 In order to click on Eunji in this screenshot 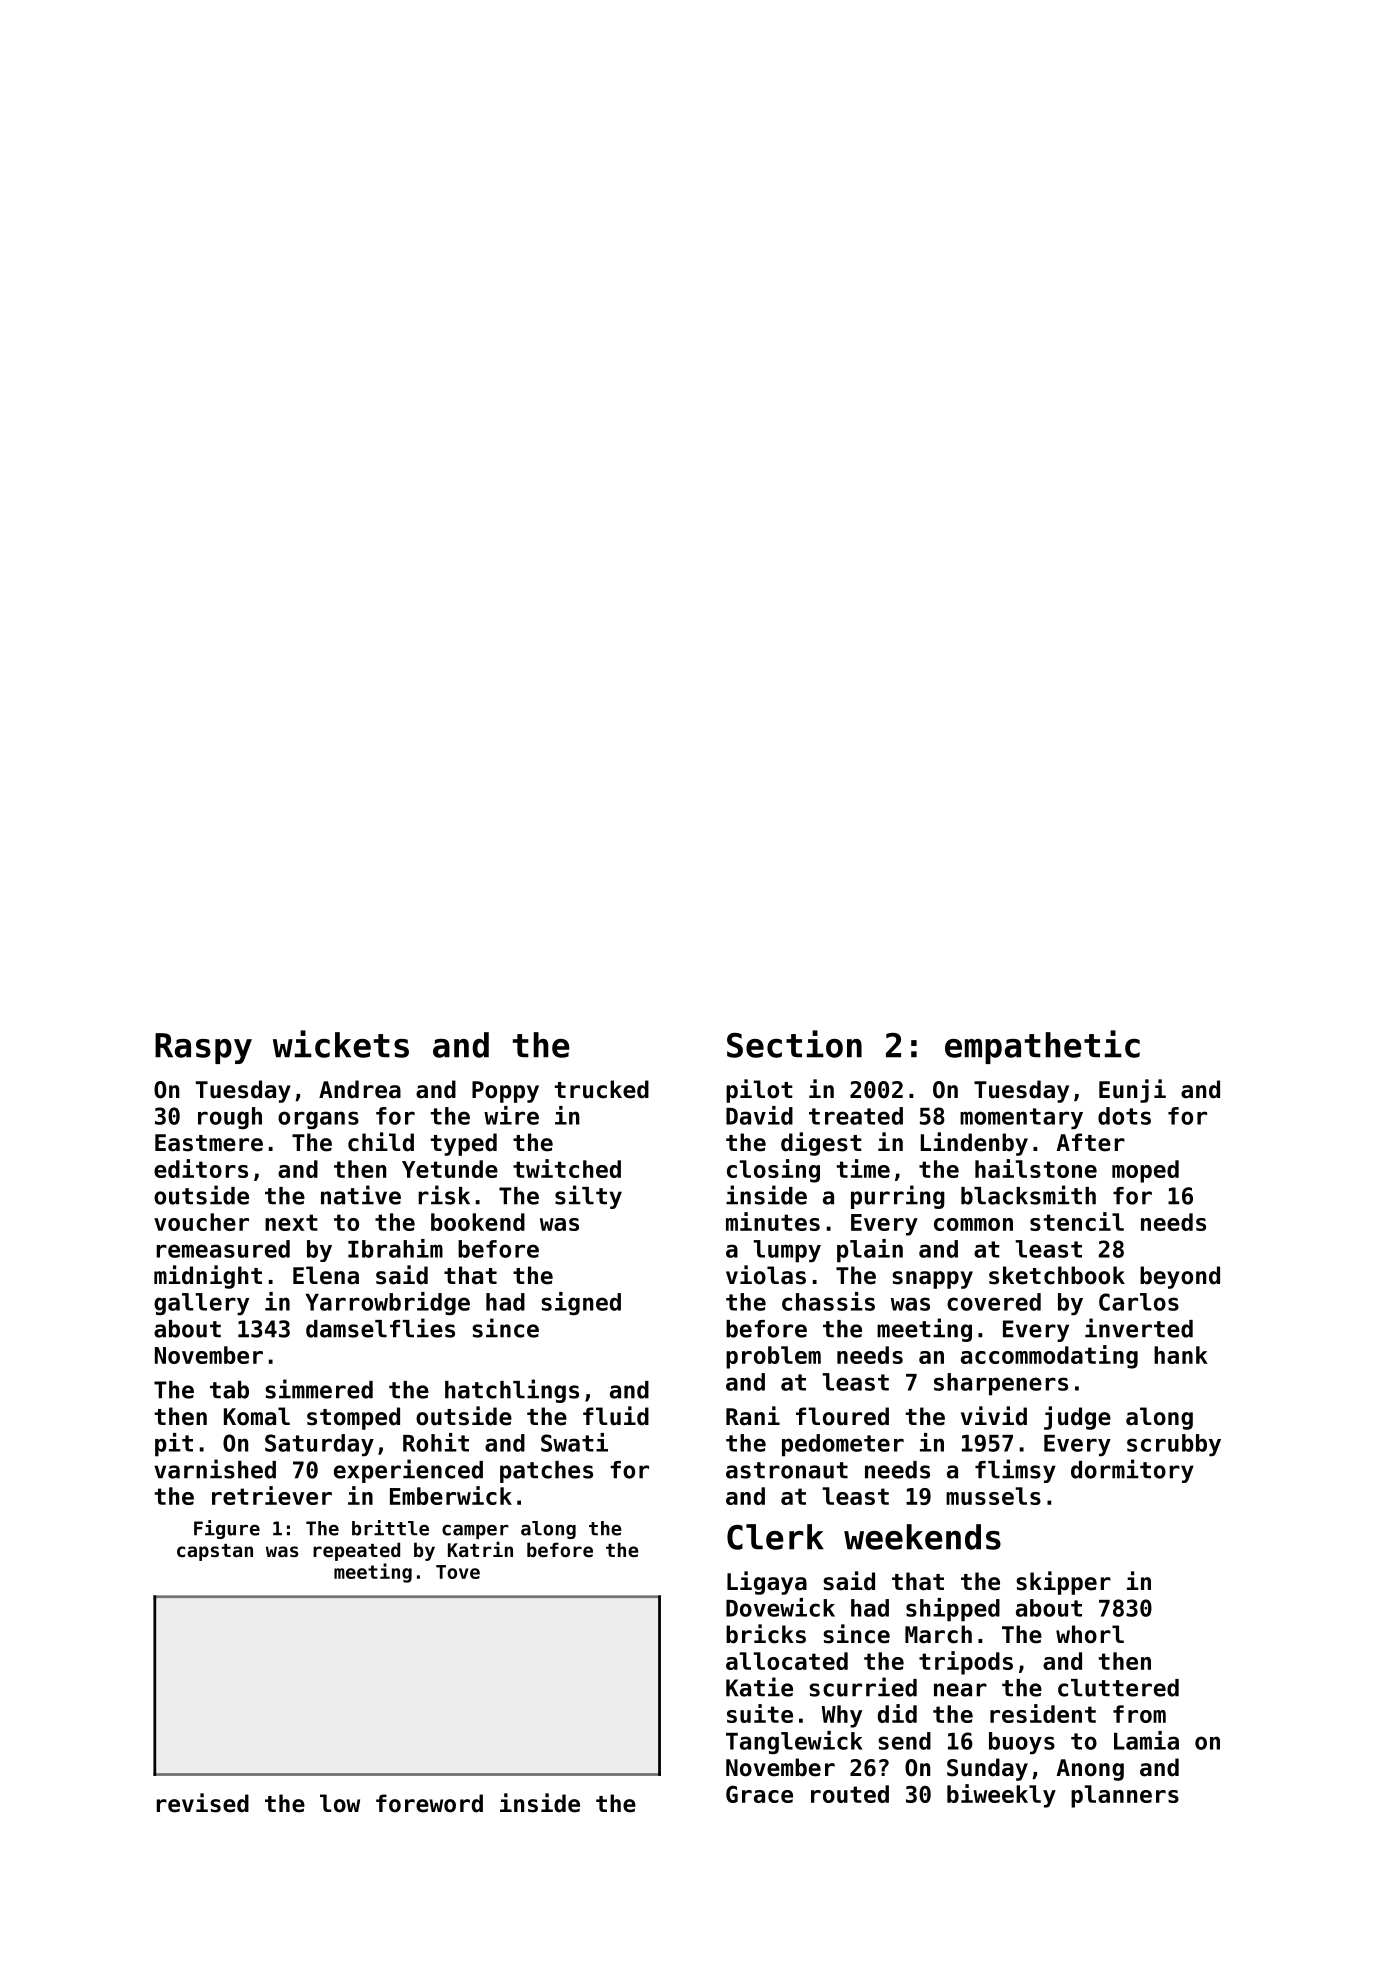, I will do `click(1132, 1091)`.
